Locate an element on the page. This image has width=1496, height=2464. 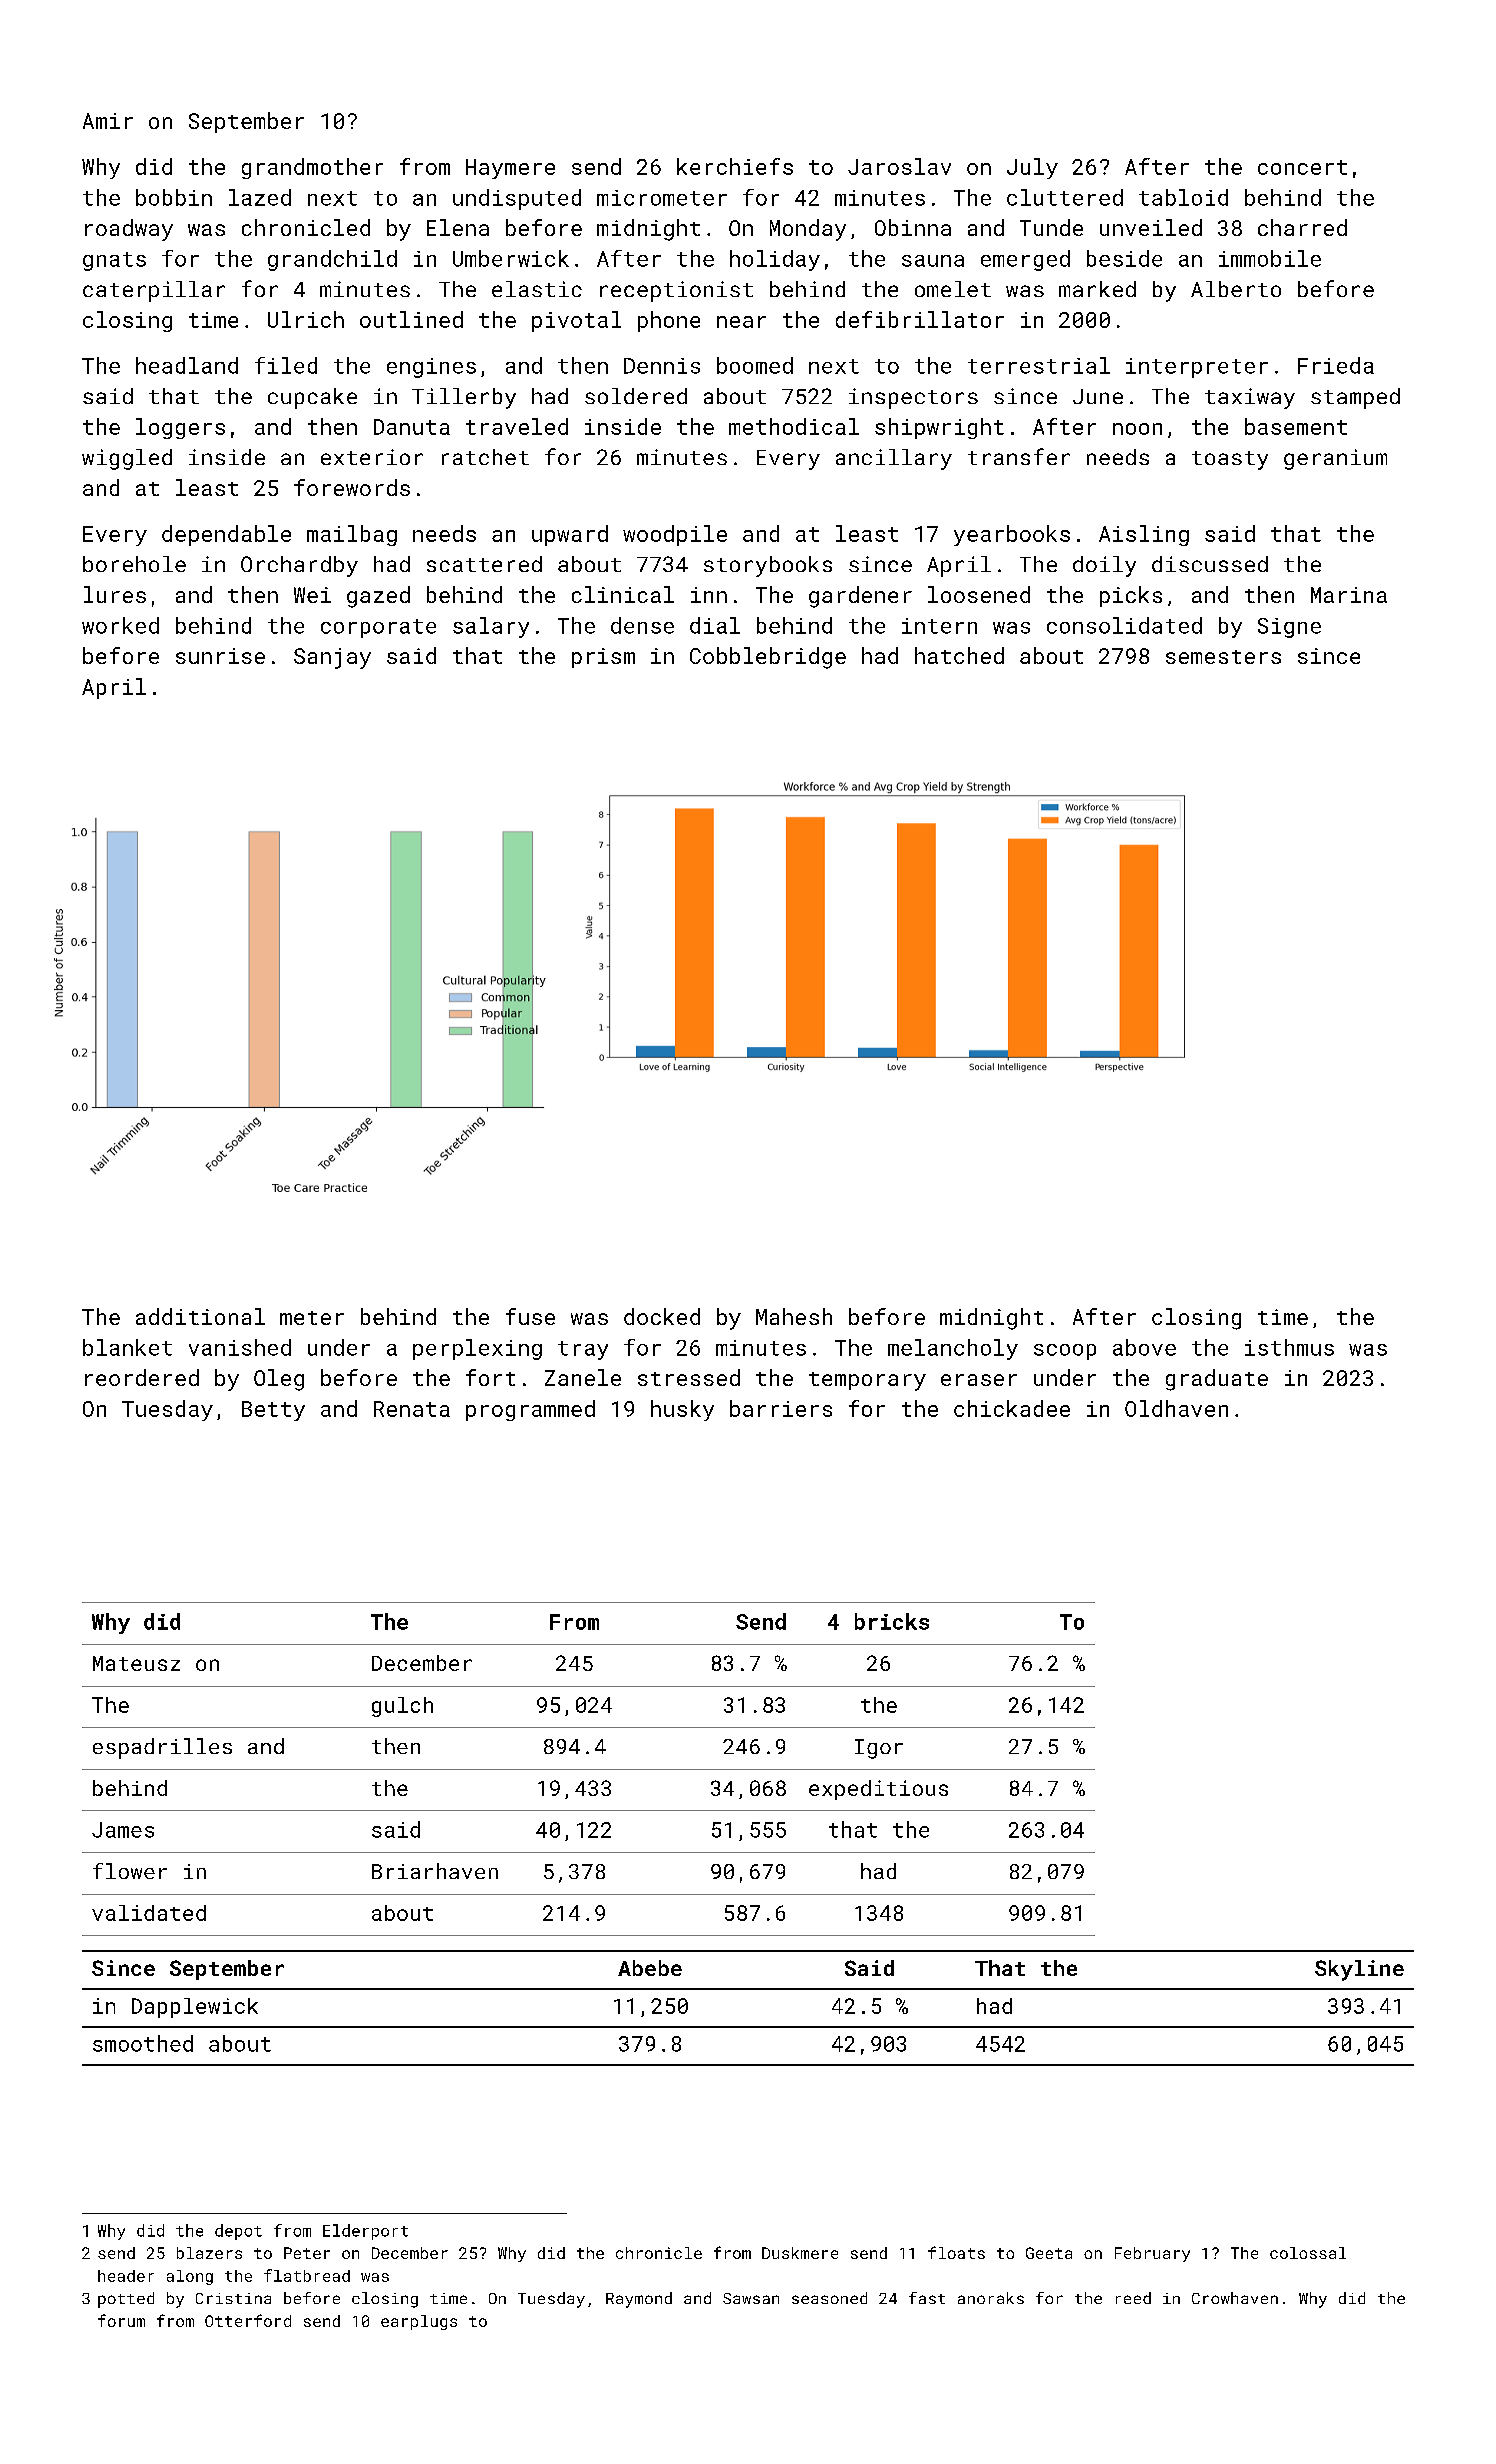
isthmus is located at coordinates (1289, 1347).
